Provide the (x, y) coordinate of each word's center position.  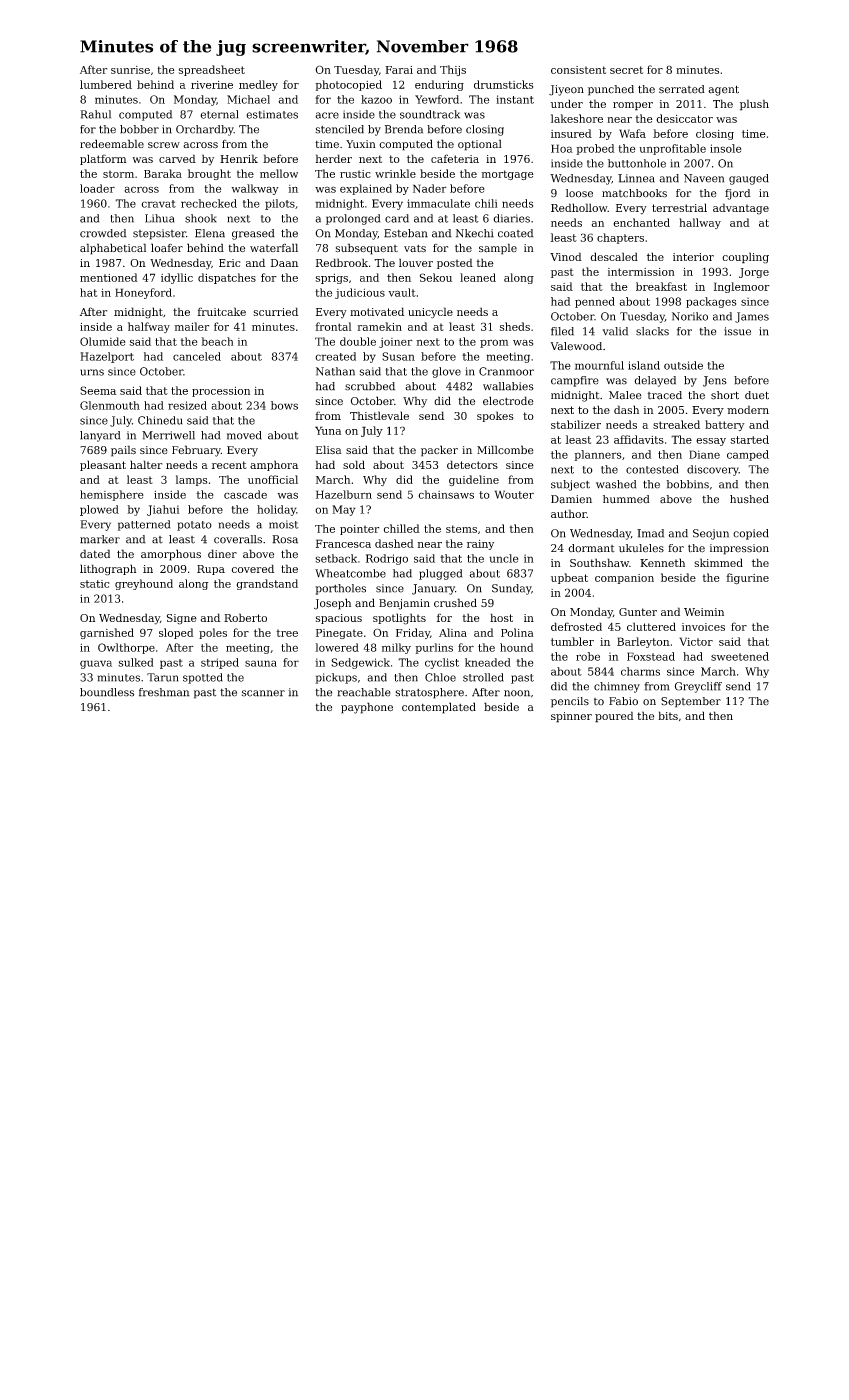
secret (626, 70)
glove (446, 372)
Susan (398, 356)
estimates (272, 114)
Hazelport (107, 357)
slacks (652, 331)
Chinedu (160, 420)
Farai (399, 70)
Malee (625, 395)
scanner (263, 693)
